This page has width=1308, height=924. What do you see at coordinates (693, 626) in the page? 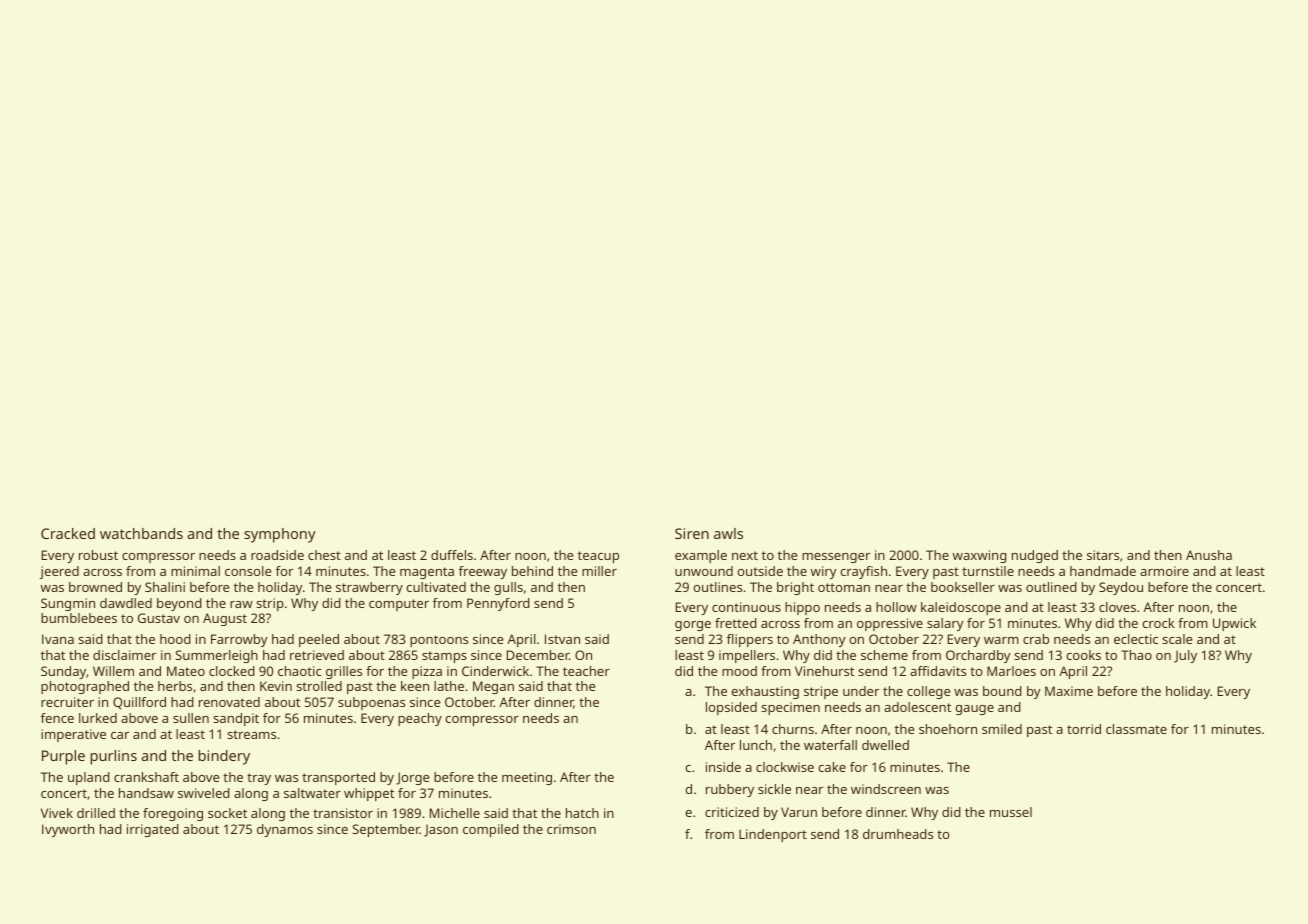
I see `gorge` at bounding box center [693, 626].
